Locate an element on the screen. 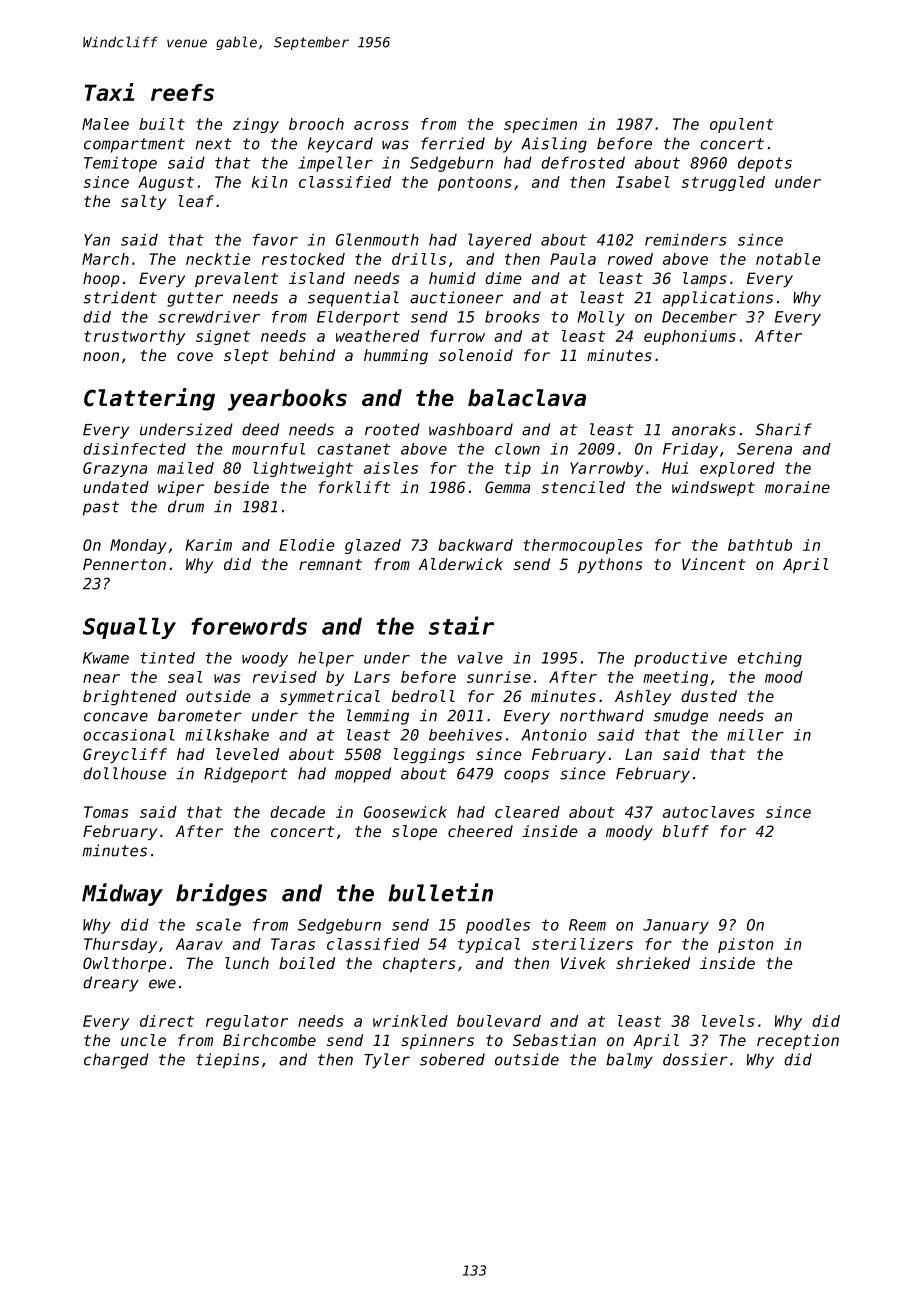 Image resolution: width=924 pixels, height=1308 pixels. depots is located at coordinates (765, 164).
